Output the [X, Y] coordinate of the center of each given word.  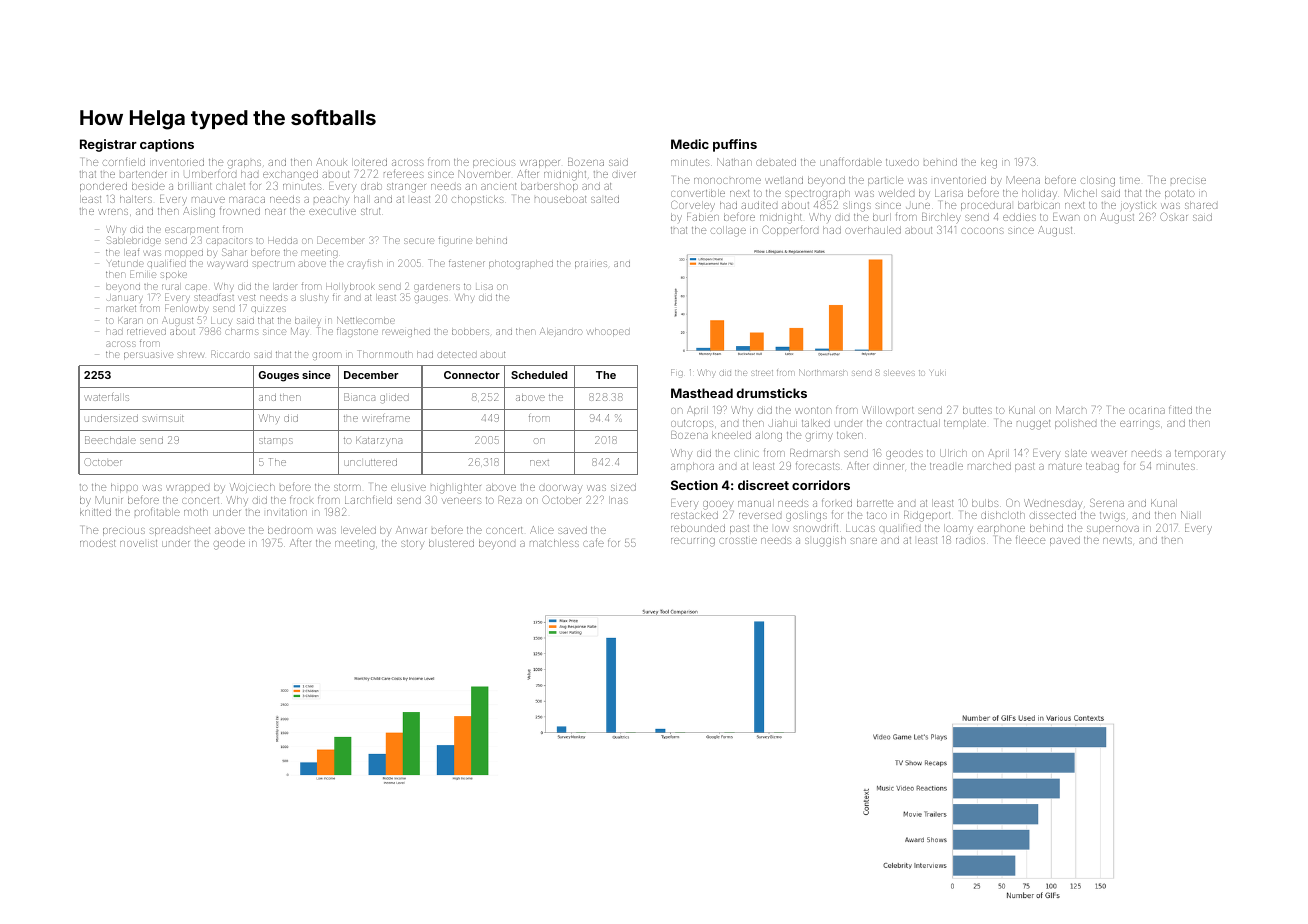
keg [989, 163]
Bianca [359, 397]
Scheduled [539, 375]
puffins [735, 145]
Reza [510, 500]
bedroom [290, 530]
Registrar [108, 145]
